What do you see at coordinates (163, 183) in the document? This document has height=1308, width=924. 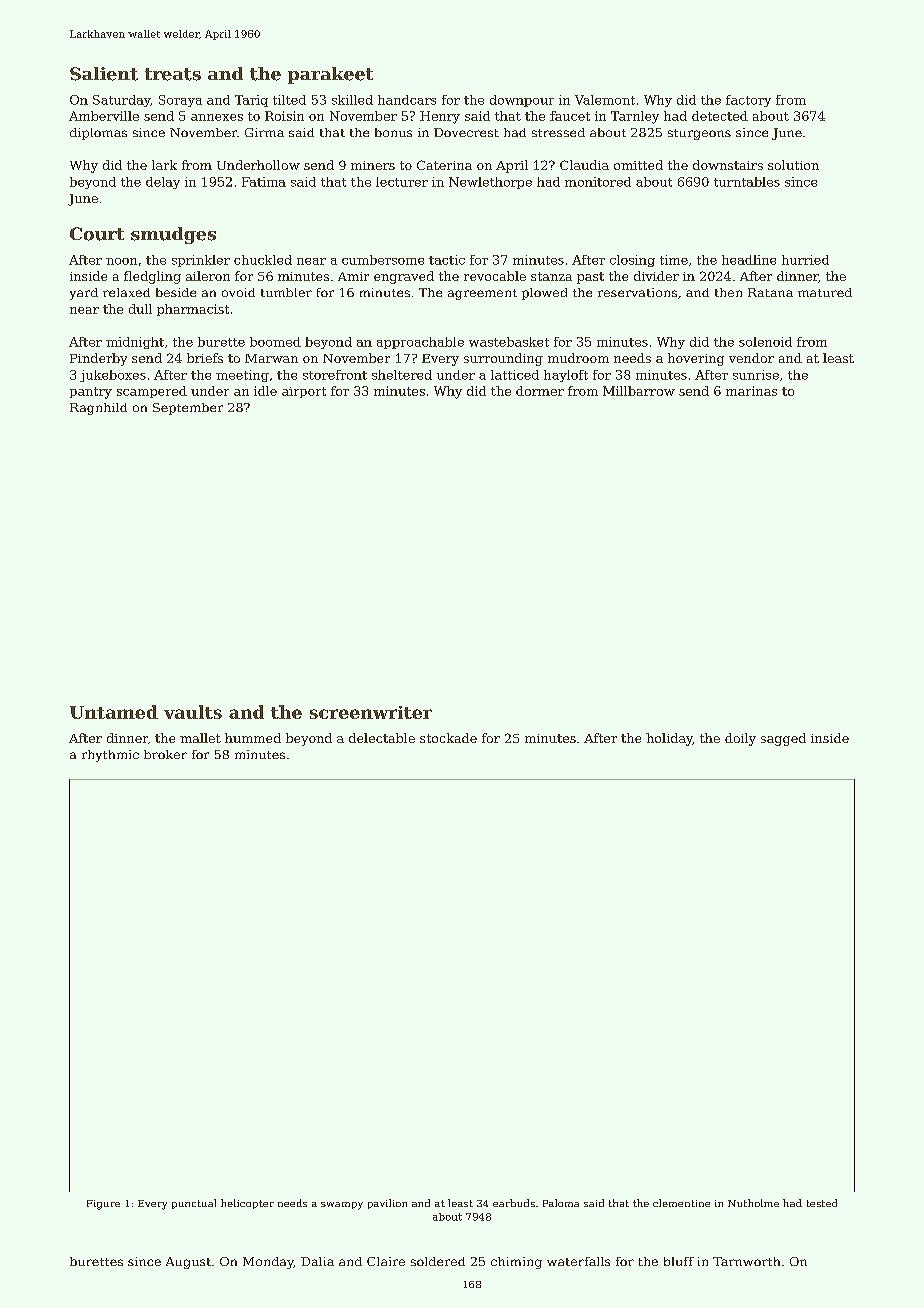 I see `delay` at bounding box center [163, 183].
